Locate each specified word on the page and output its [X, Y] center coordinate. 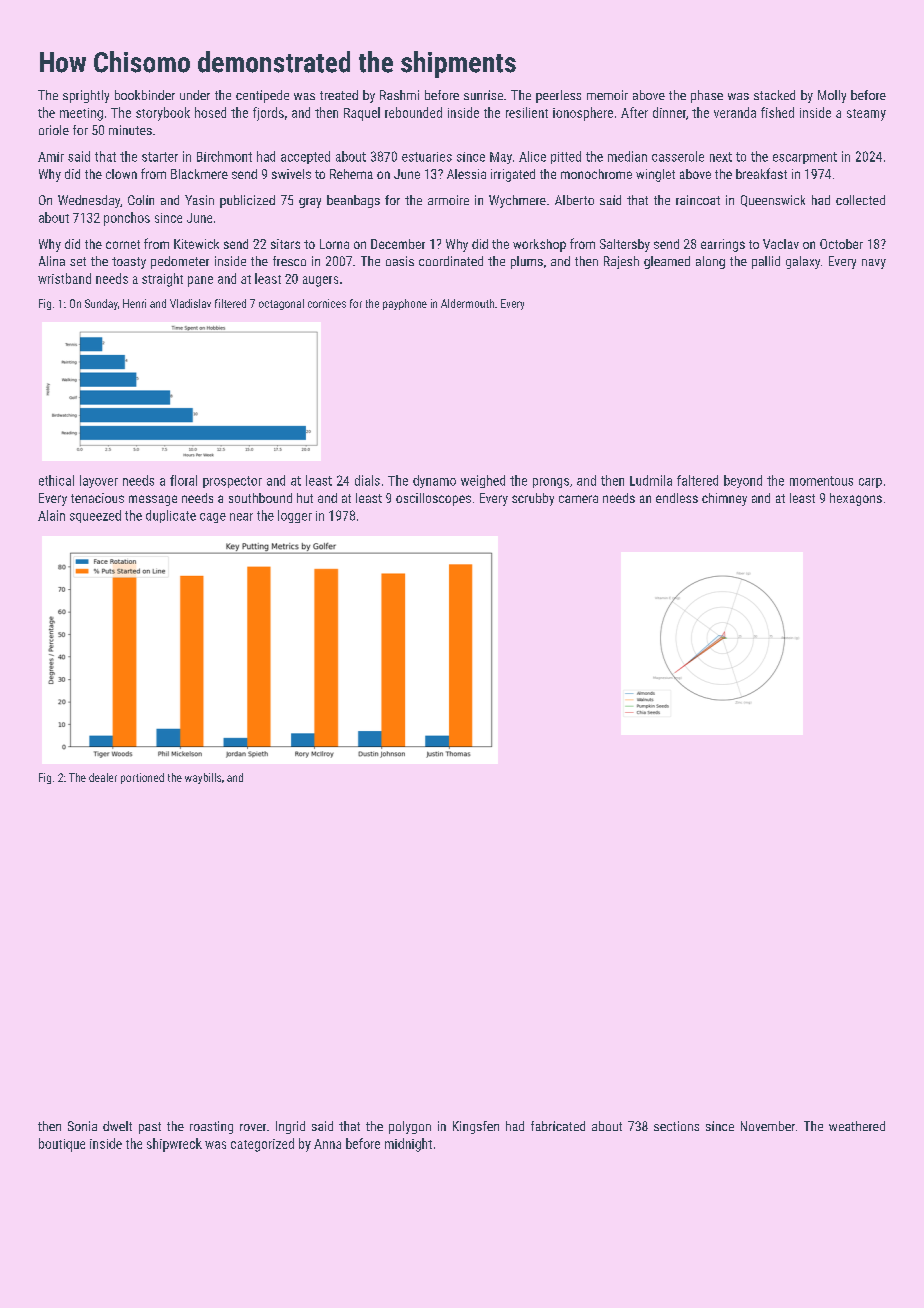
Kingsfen [476, 1127]
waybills [203, 778]
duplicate [171, 516]
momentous [821, 481]
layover [99, 481]
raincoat [698, 200]
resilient [527, 112]
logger [295, 516]
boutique [62, 1145]
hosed [210, 112]
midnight [408, 1145]
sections [676, 1126]
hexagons [856, 499]
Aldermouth [467, 303]
